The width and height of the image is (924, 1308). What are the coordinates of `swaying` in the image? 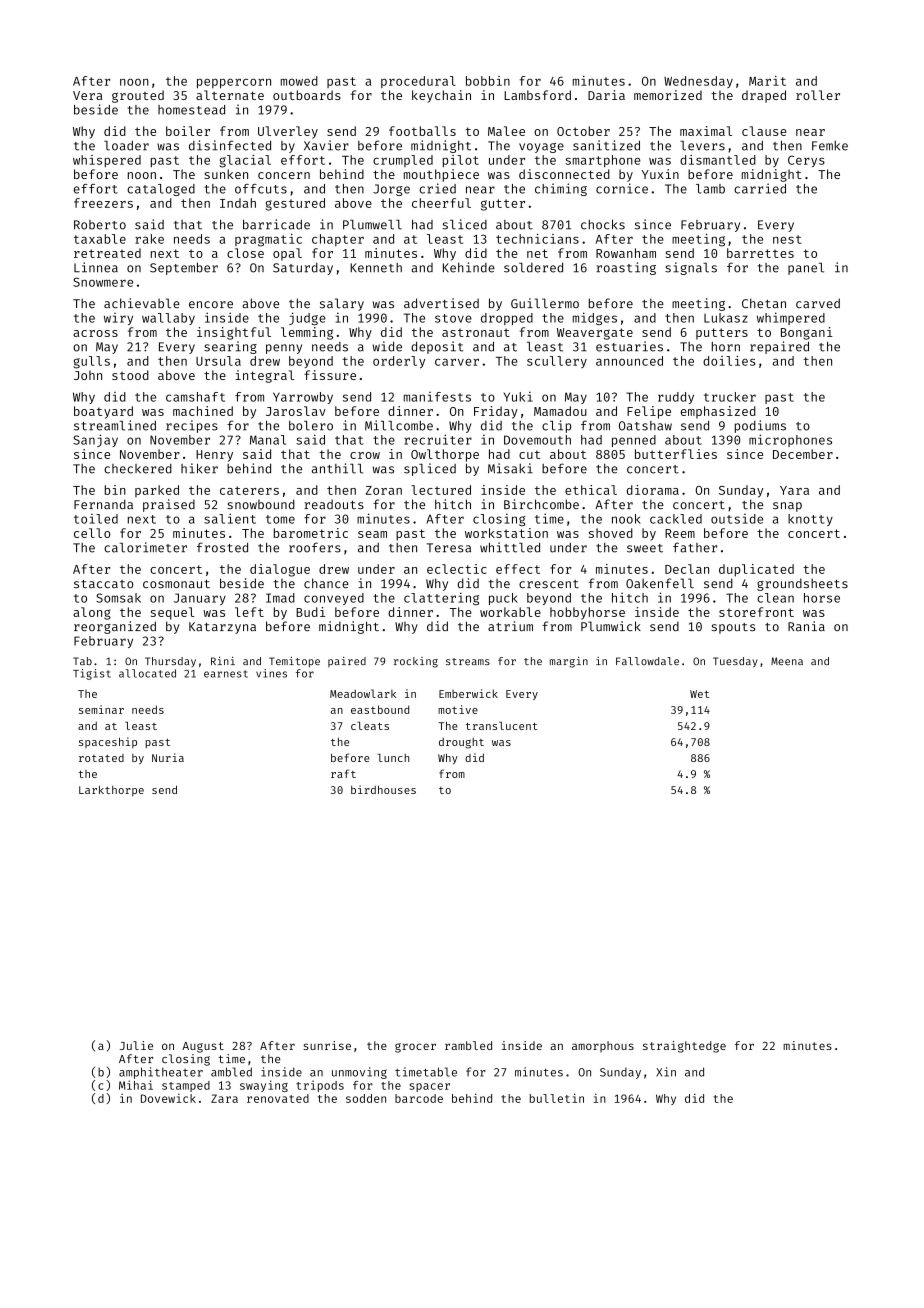 It's located at (264, 1086).
